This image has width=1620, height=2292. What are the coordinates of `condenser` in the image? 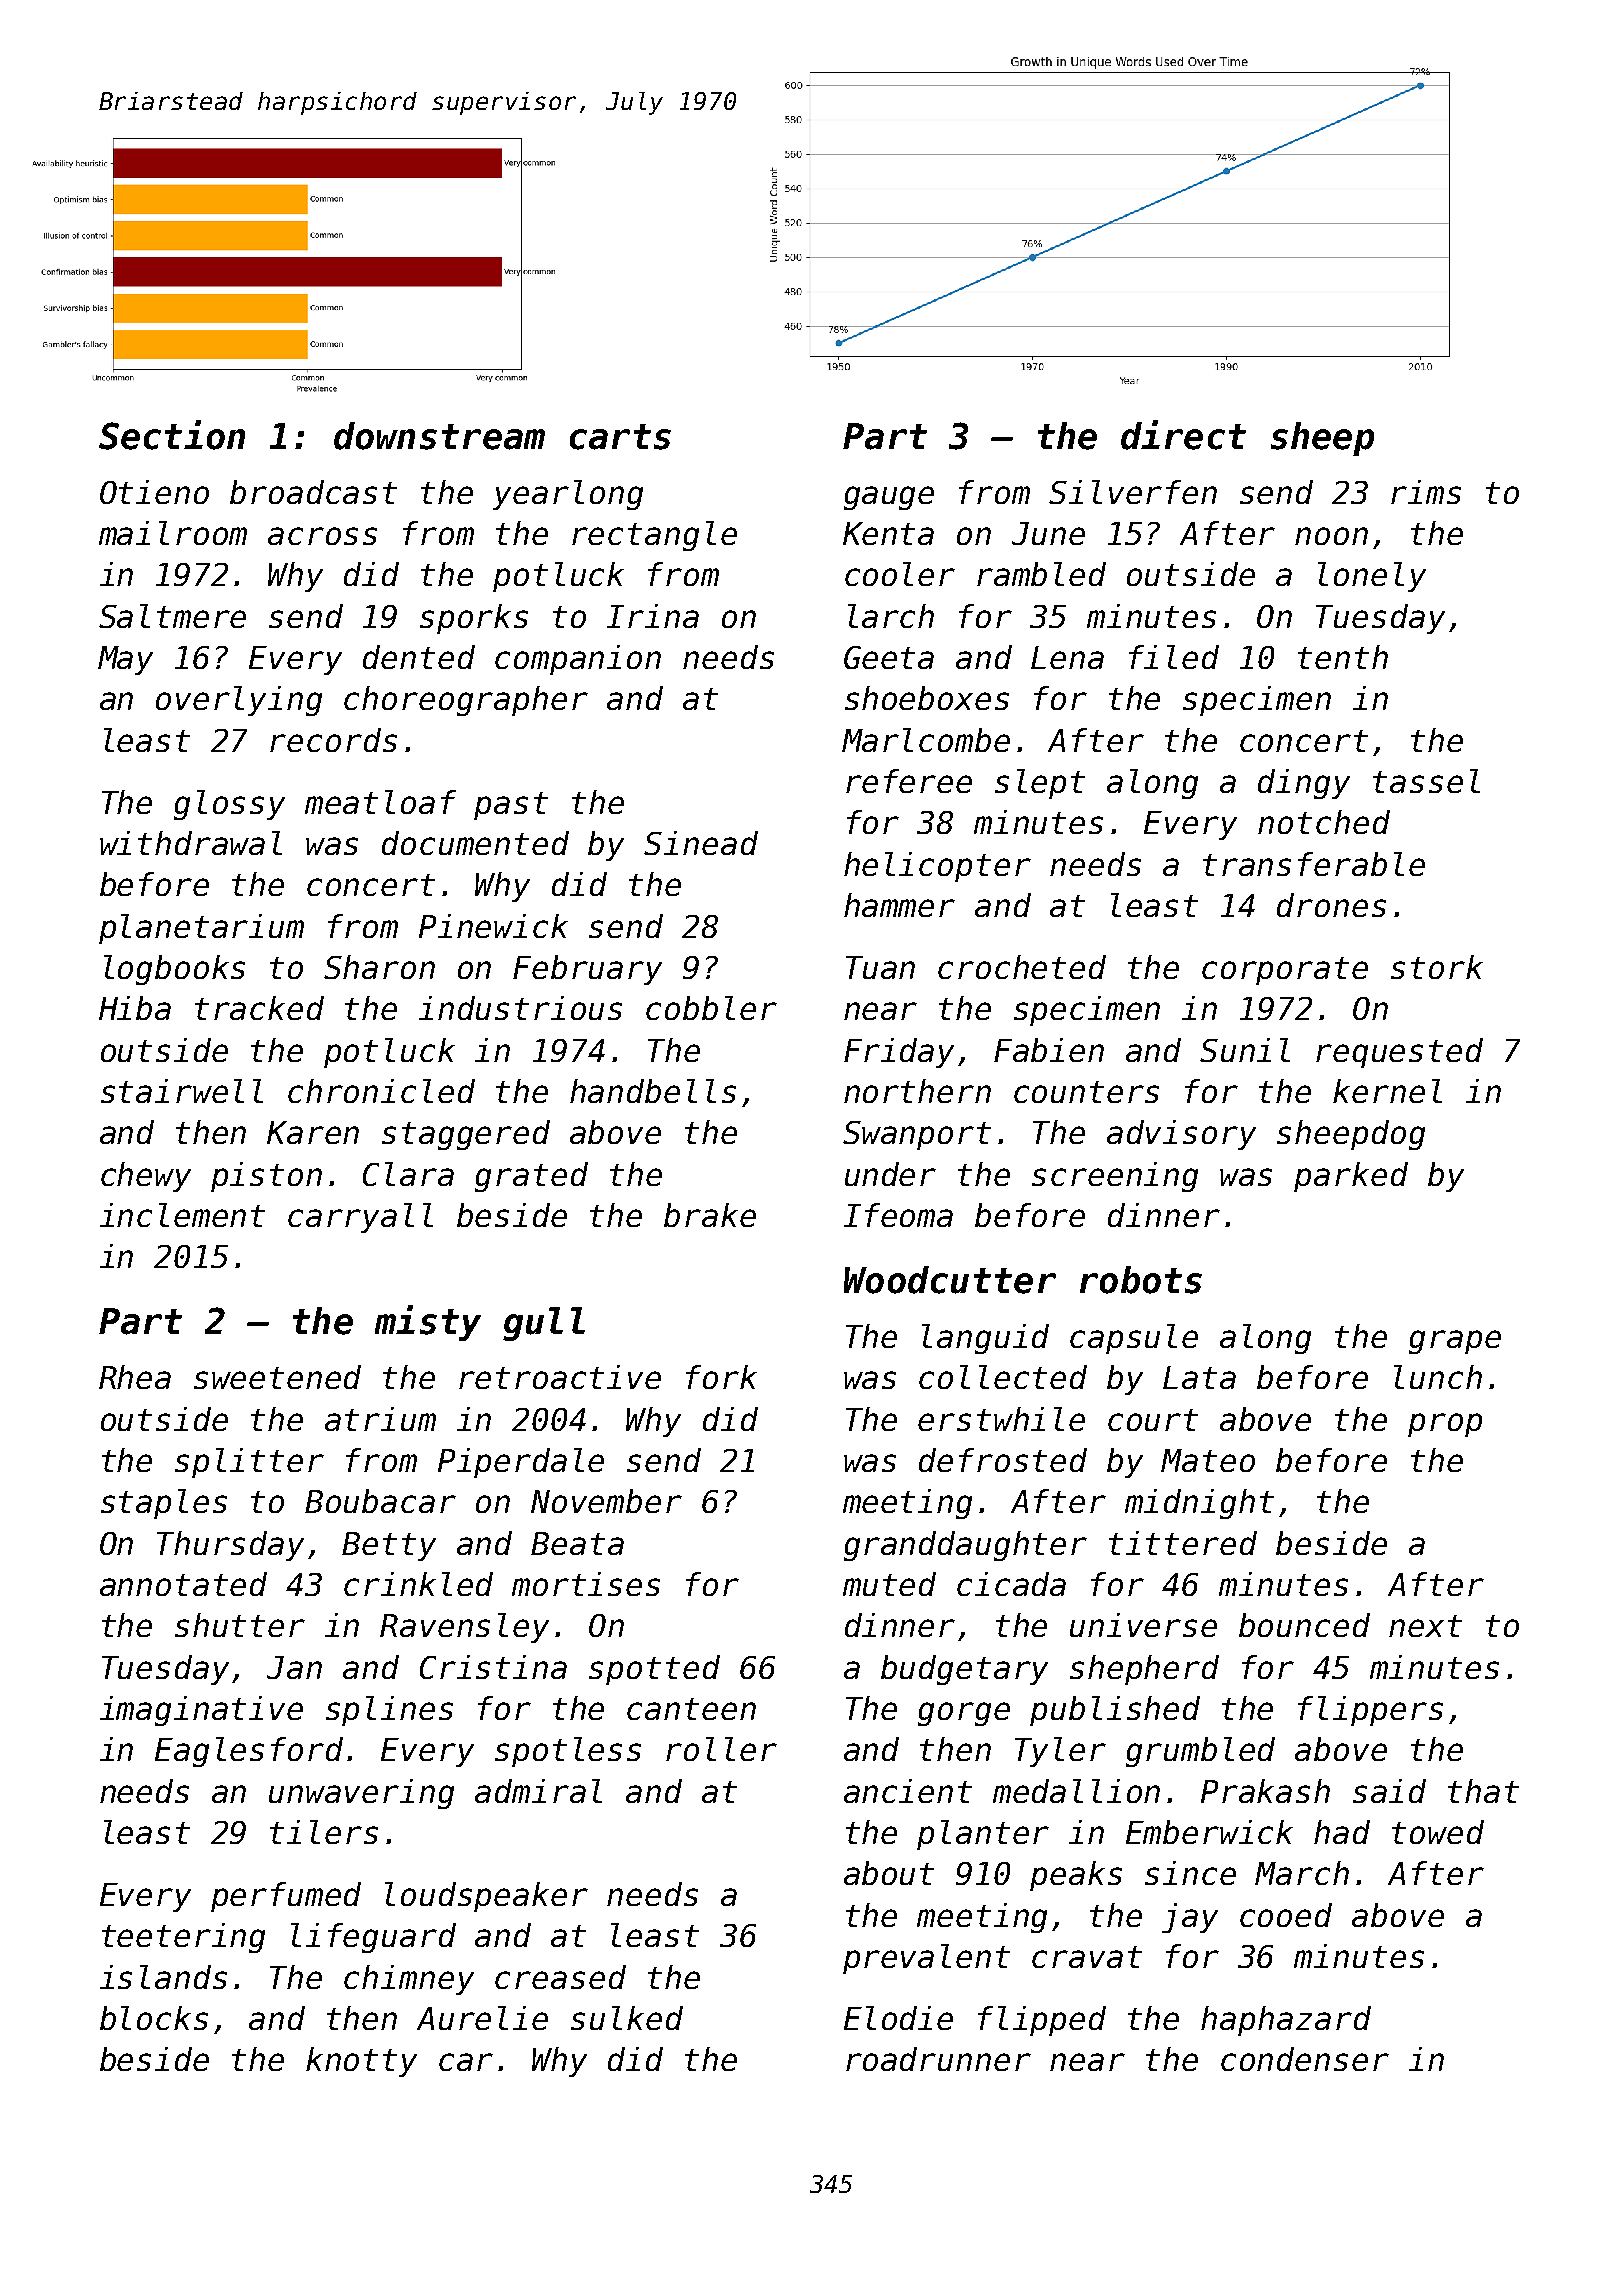 It's located at (1305, 2059).
